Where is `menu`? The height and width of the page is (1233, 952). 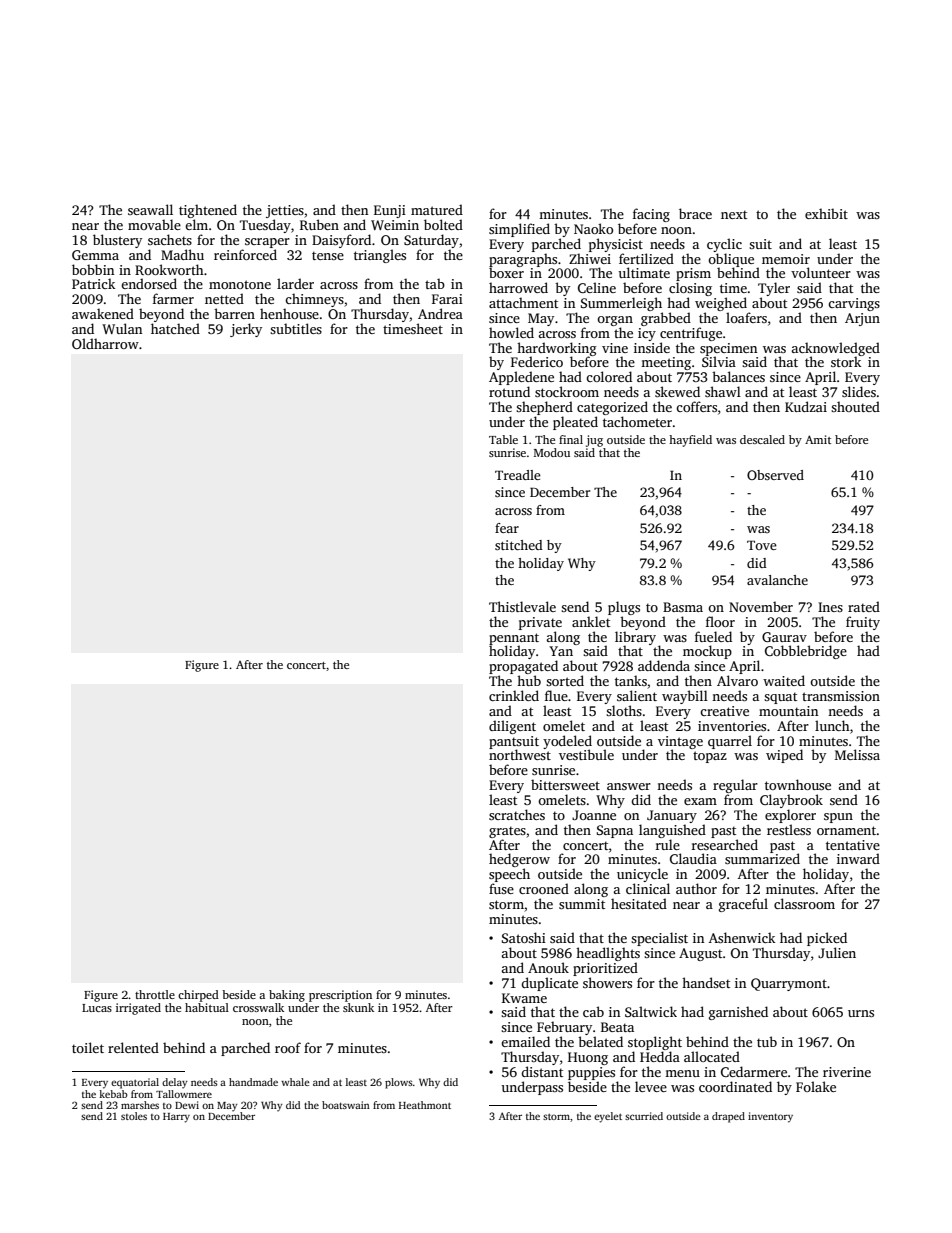
menu is located at coordinates (682, 1073).
